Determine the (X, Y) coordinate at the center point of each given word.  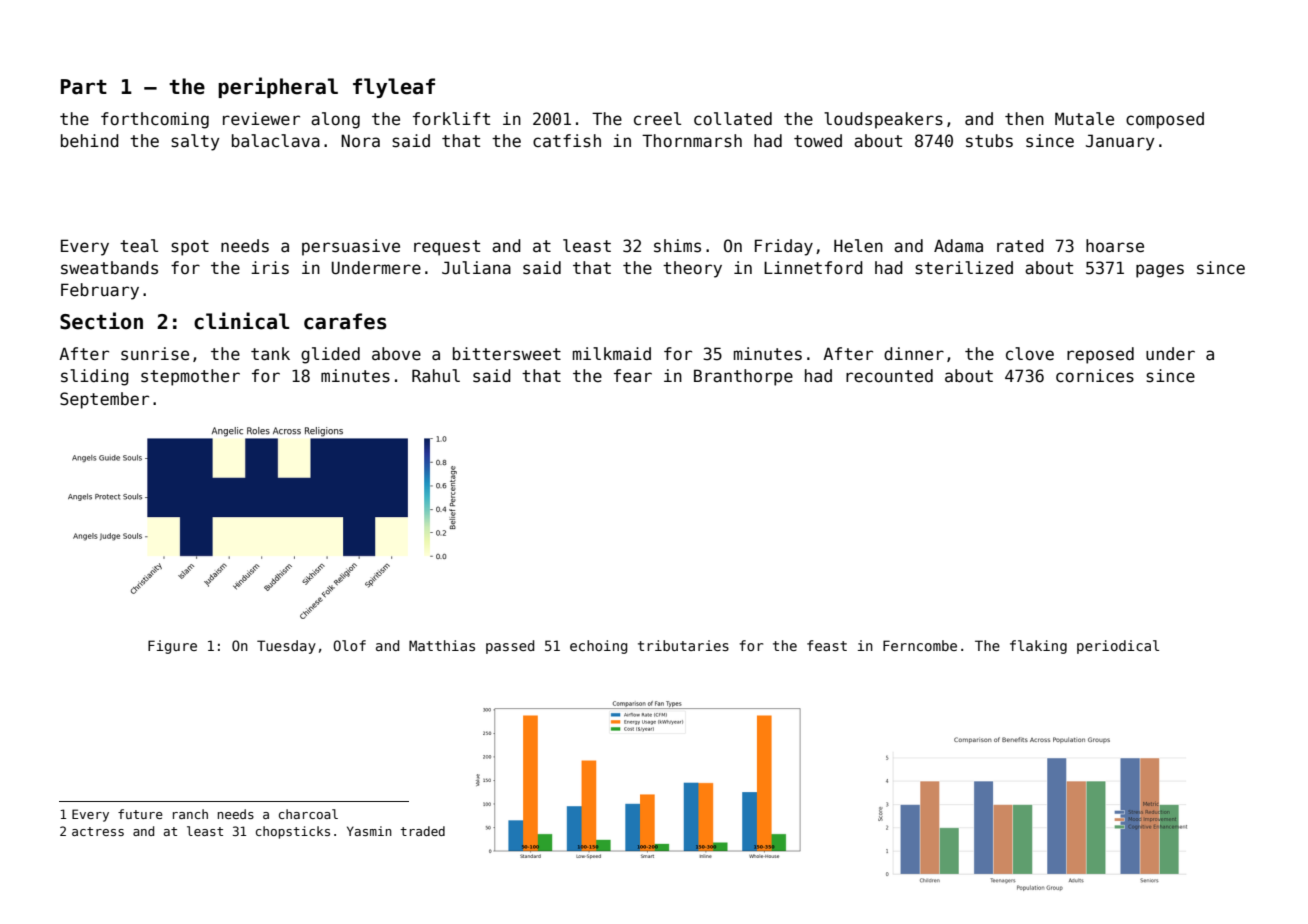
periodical (1118, 647)
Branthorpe (743, 377)
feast (827, 645)
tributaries (683, 645)
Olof (349, 645)
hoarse (1115, 246)
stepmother (190, 377)
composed (1165, 120)
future (140, 814)
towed (818, 141)
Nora (360, 140)
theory (692, 269)
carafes (345, 321)
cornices (1095, 376)
